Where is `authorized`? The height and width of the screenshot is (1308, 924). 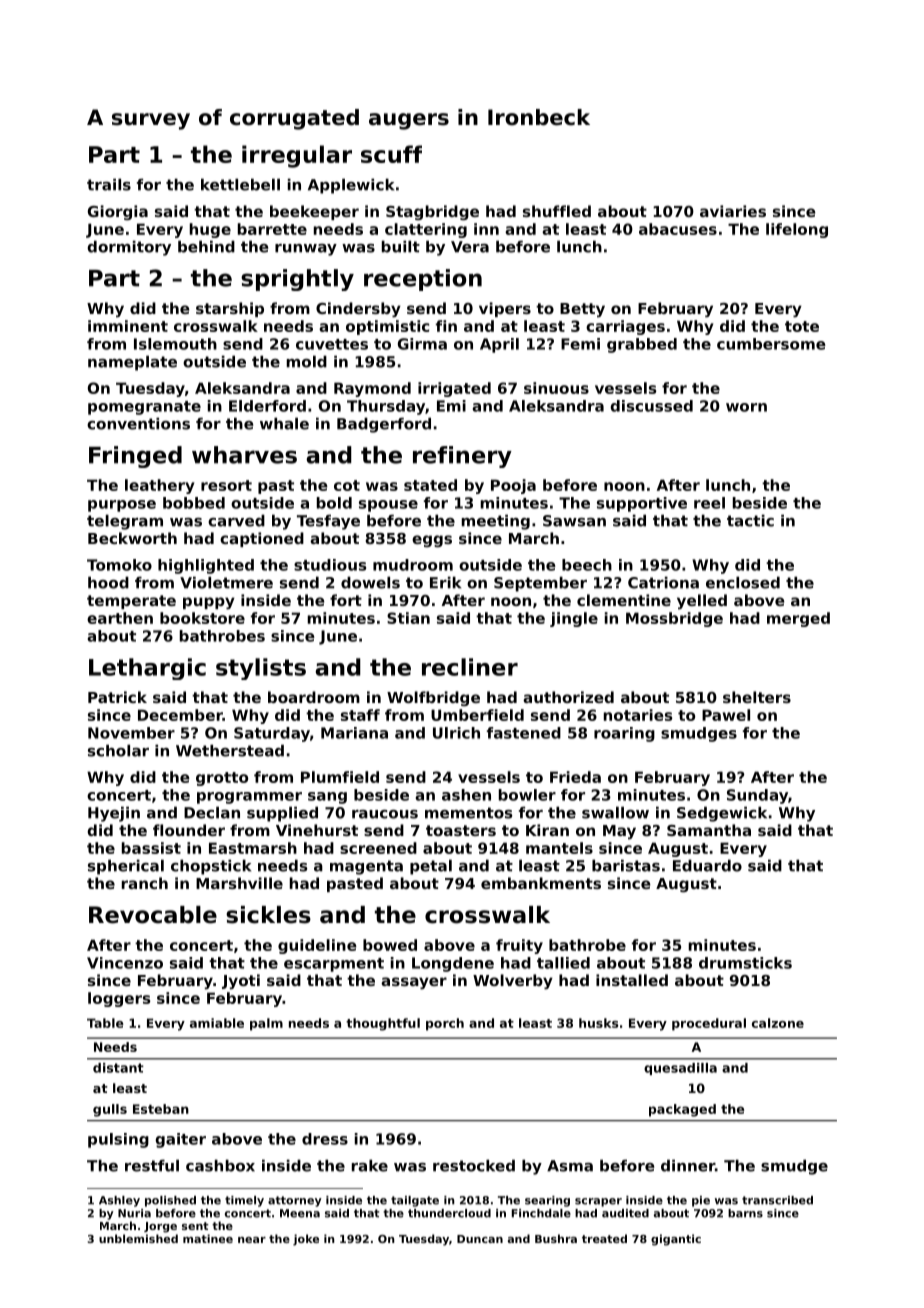
authorized is located at coordinates (568, 697).
